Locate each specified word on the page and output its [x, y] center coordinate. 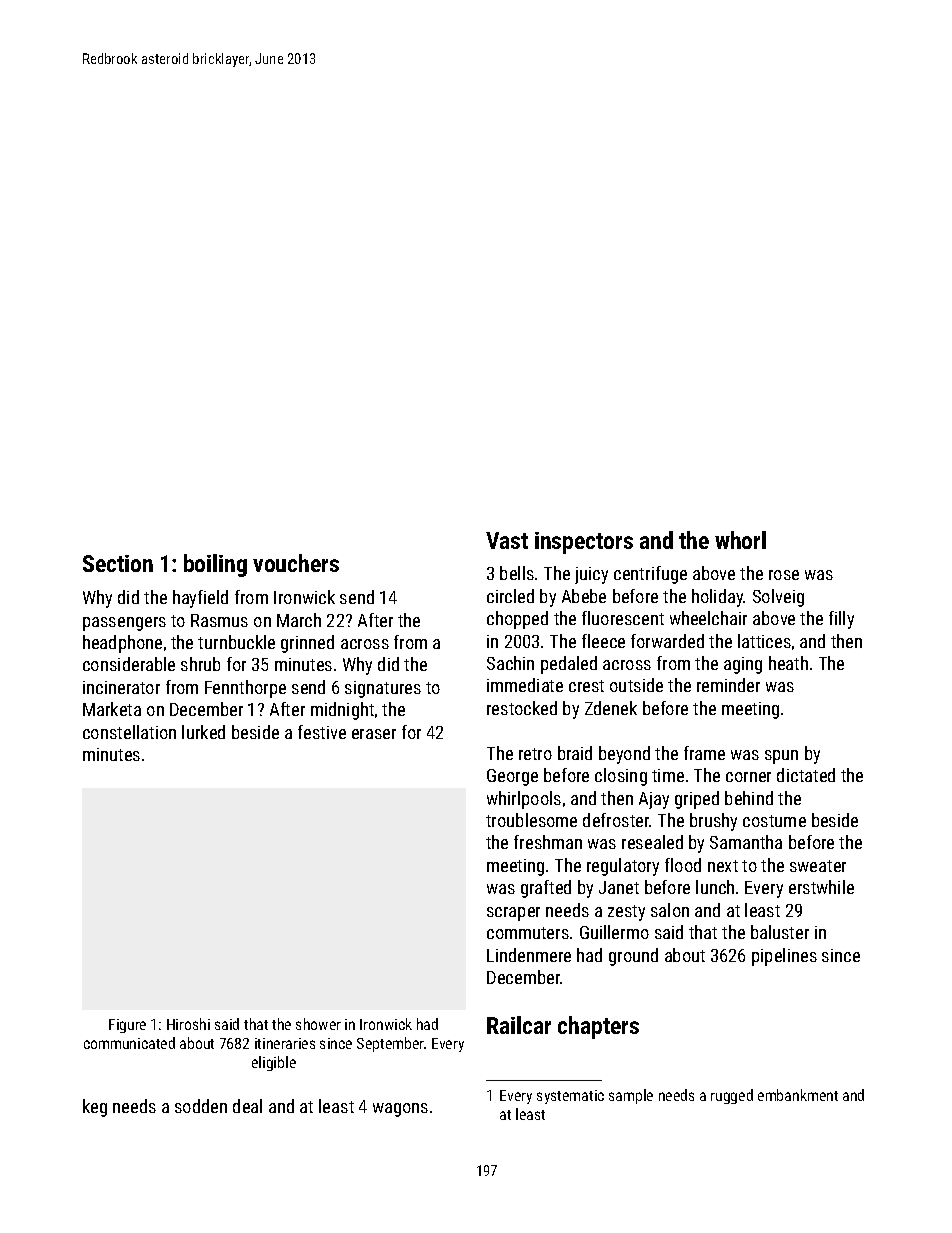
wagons [400, 1110]
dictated [806, 775]
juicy [591, 575]
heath [788, 663]
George [512, 777]
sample [631, 1096]
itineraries [285, 1043]
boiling [215, 565]
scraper [513, 914]
